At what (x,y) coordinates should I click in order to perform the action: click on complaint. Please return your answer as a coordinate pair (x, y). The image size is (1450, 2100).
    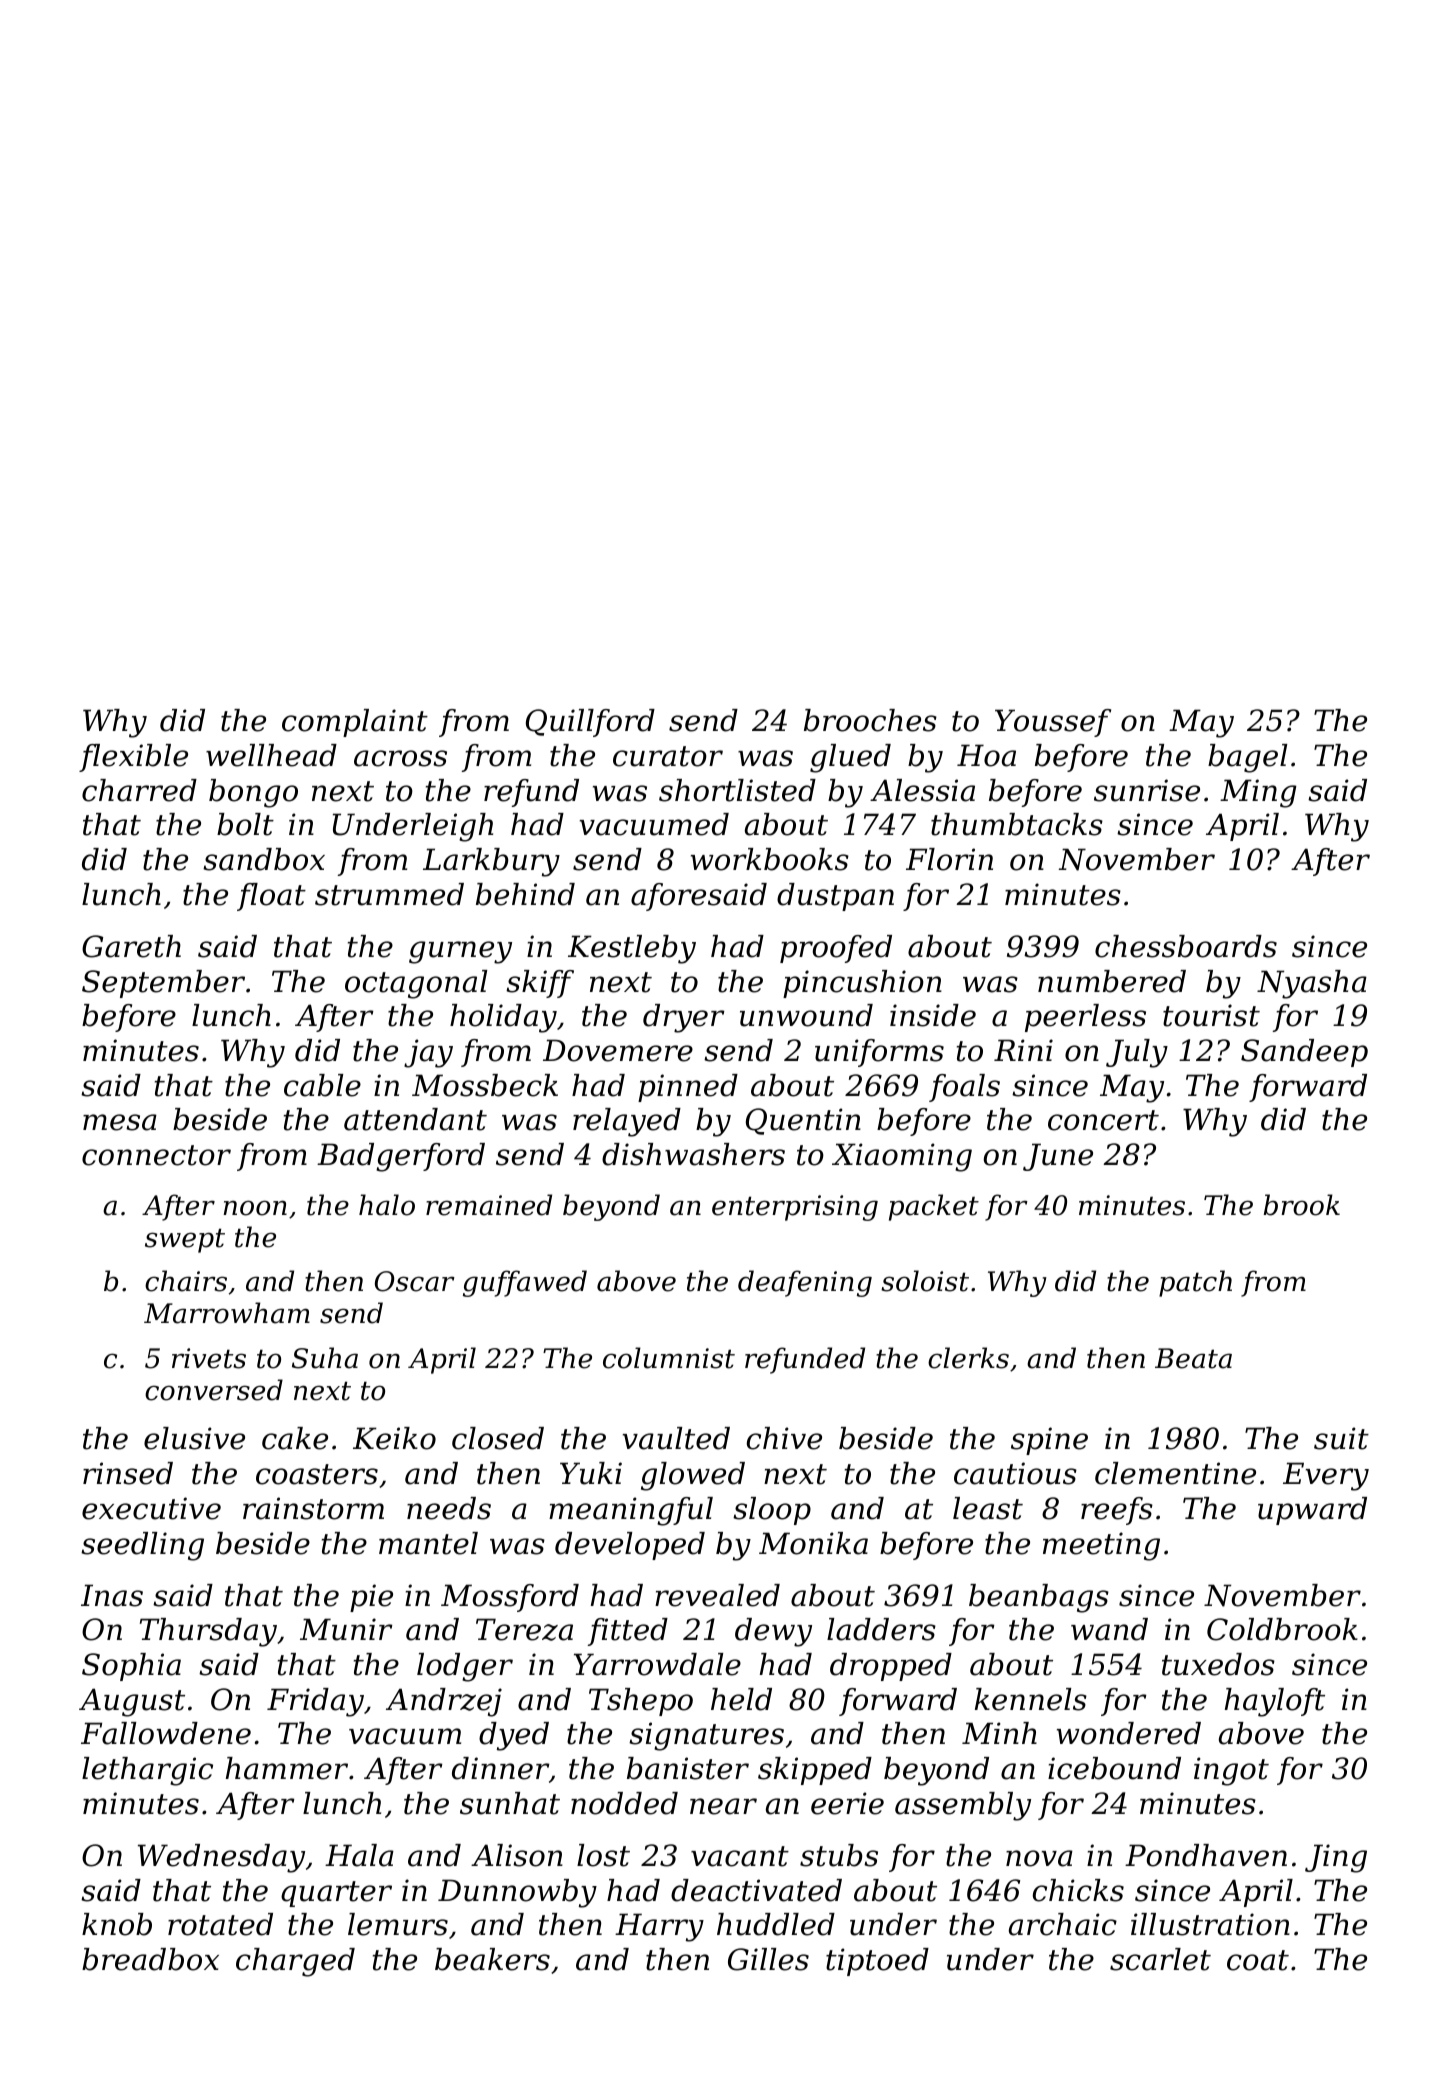
    Looking at the image, I should click on (355, 723).
